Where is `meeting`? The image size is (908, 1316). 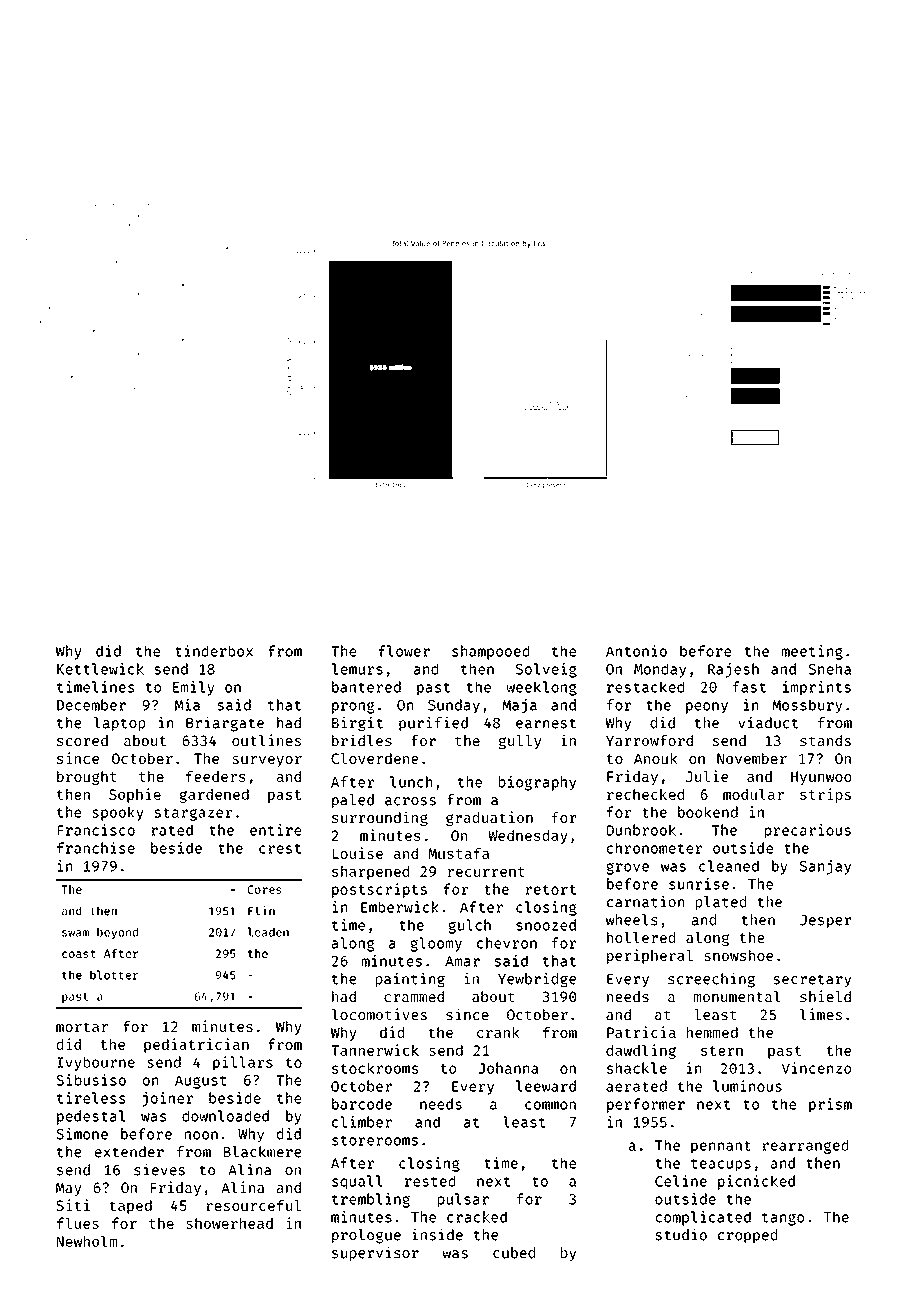 meeting is located at coordinates (812, 652).
